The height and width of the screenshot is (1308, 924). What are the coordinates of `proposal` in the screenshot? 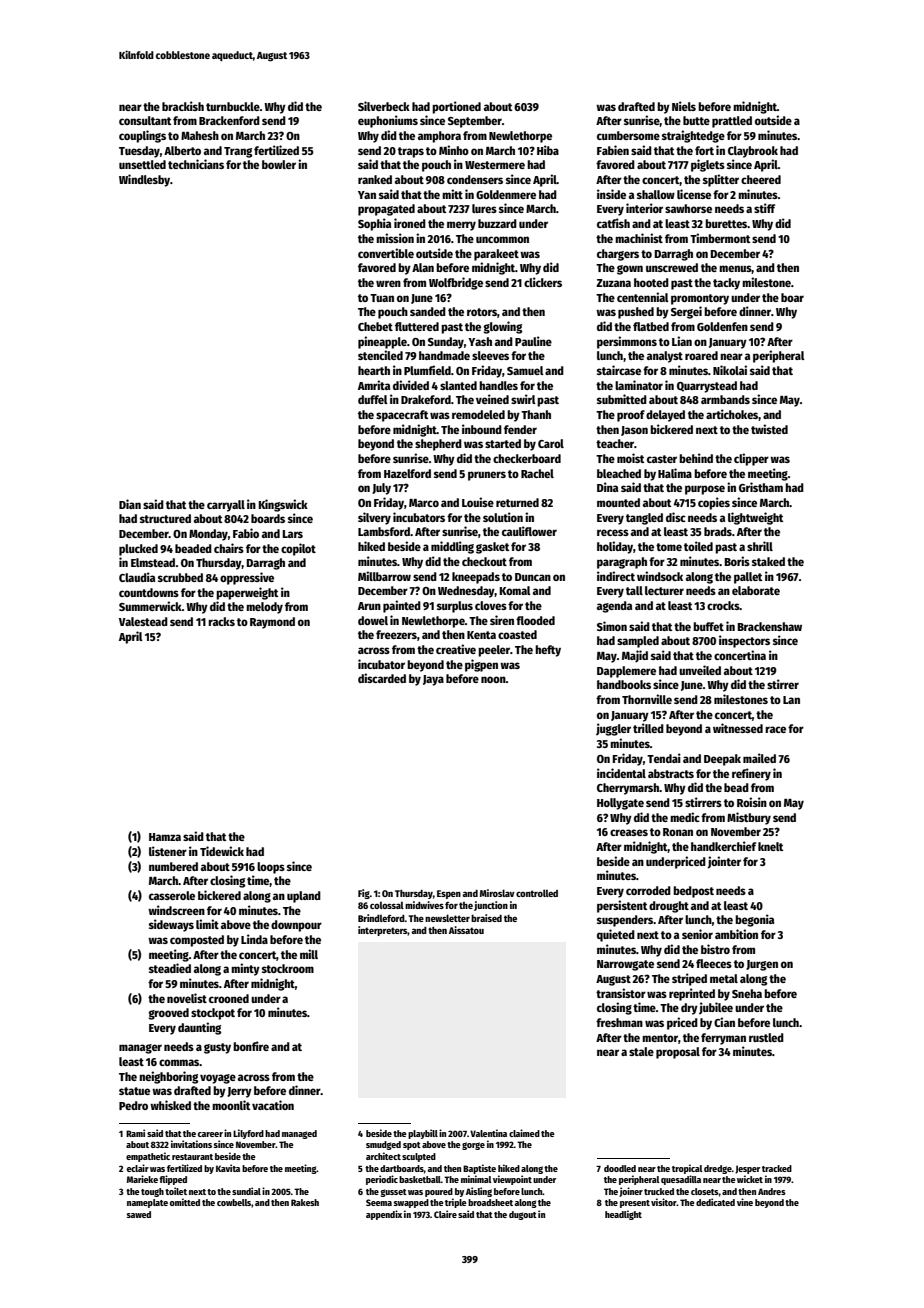 It's located at (678, 1053).
